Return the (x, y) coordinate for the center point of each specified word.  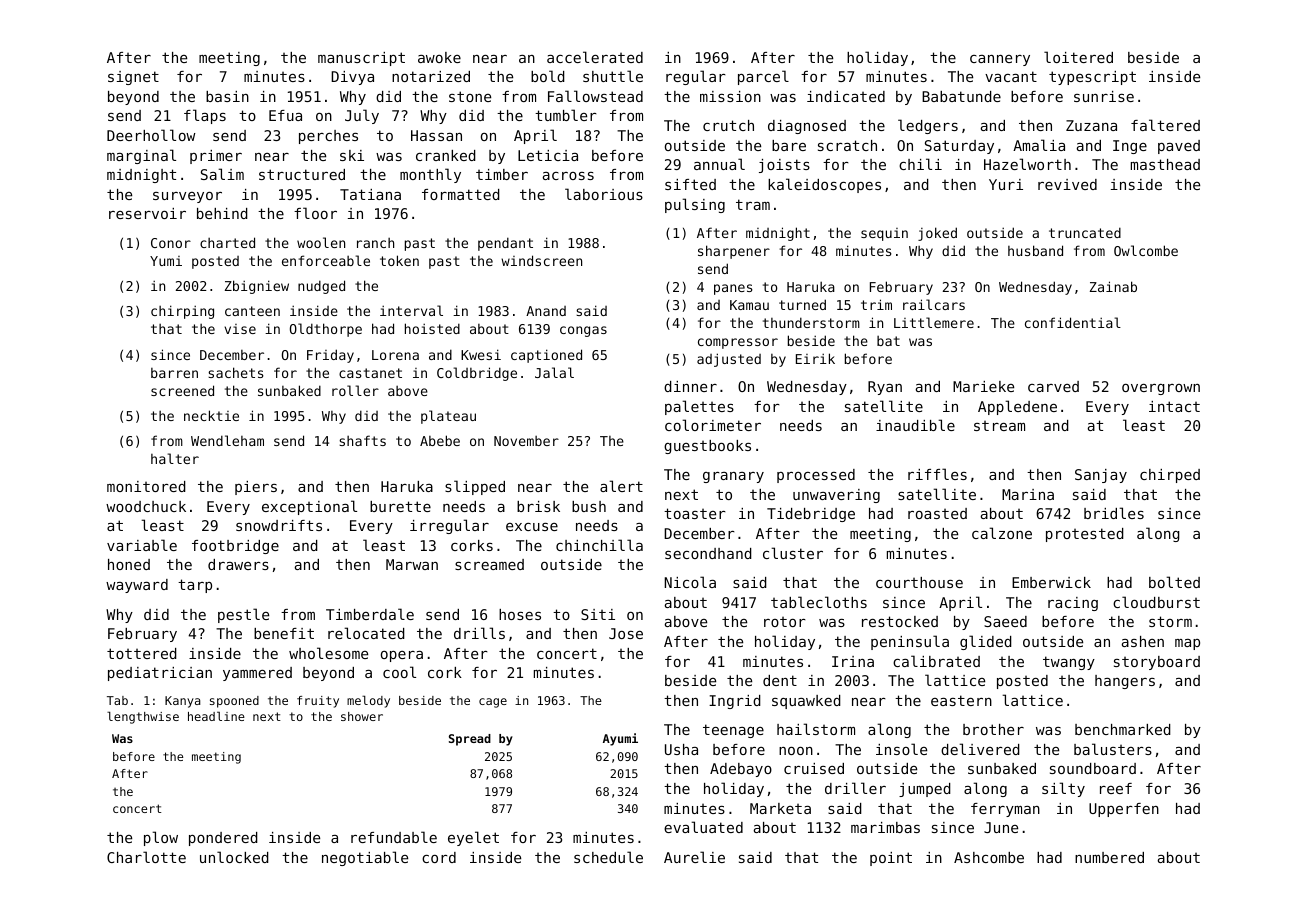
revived (1067, 184)
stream (999, 426)
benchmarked (1123, 729)
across (568, 176)
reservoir (147, 213)
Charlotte (146, 857)
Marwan (412, 564)
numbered (1109, 857)
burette (400, 506)
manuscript (361, 59)
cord (439, 857)
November (526, 441)
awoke (439, 57)
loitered (1078, 57)
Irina (853, 661)
